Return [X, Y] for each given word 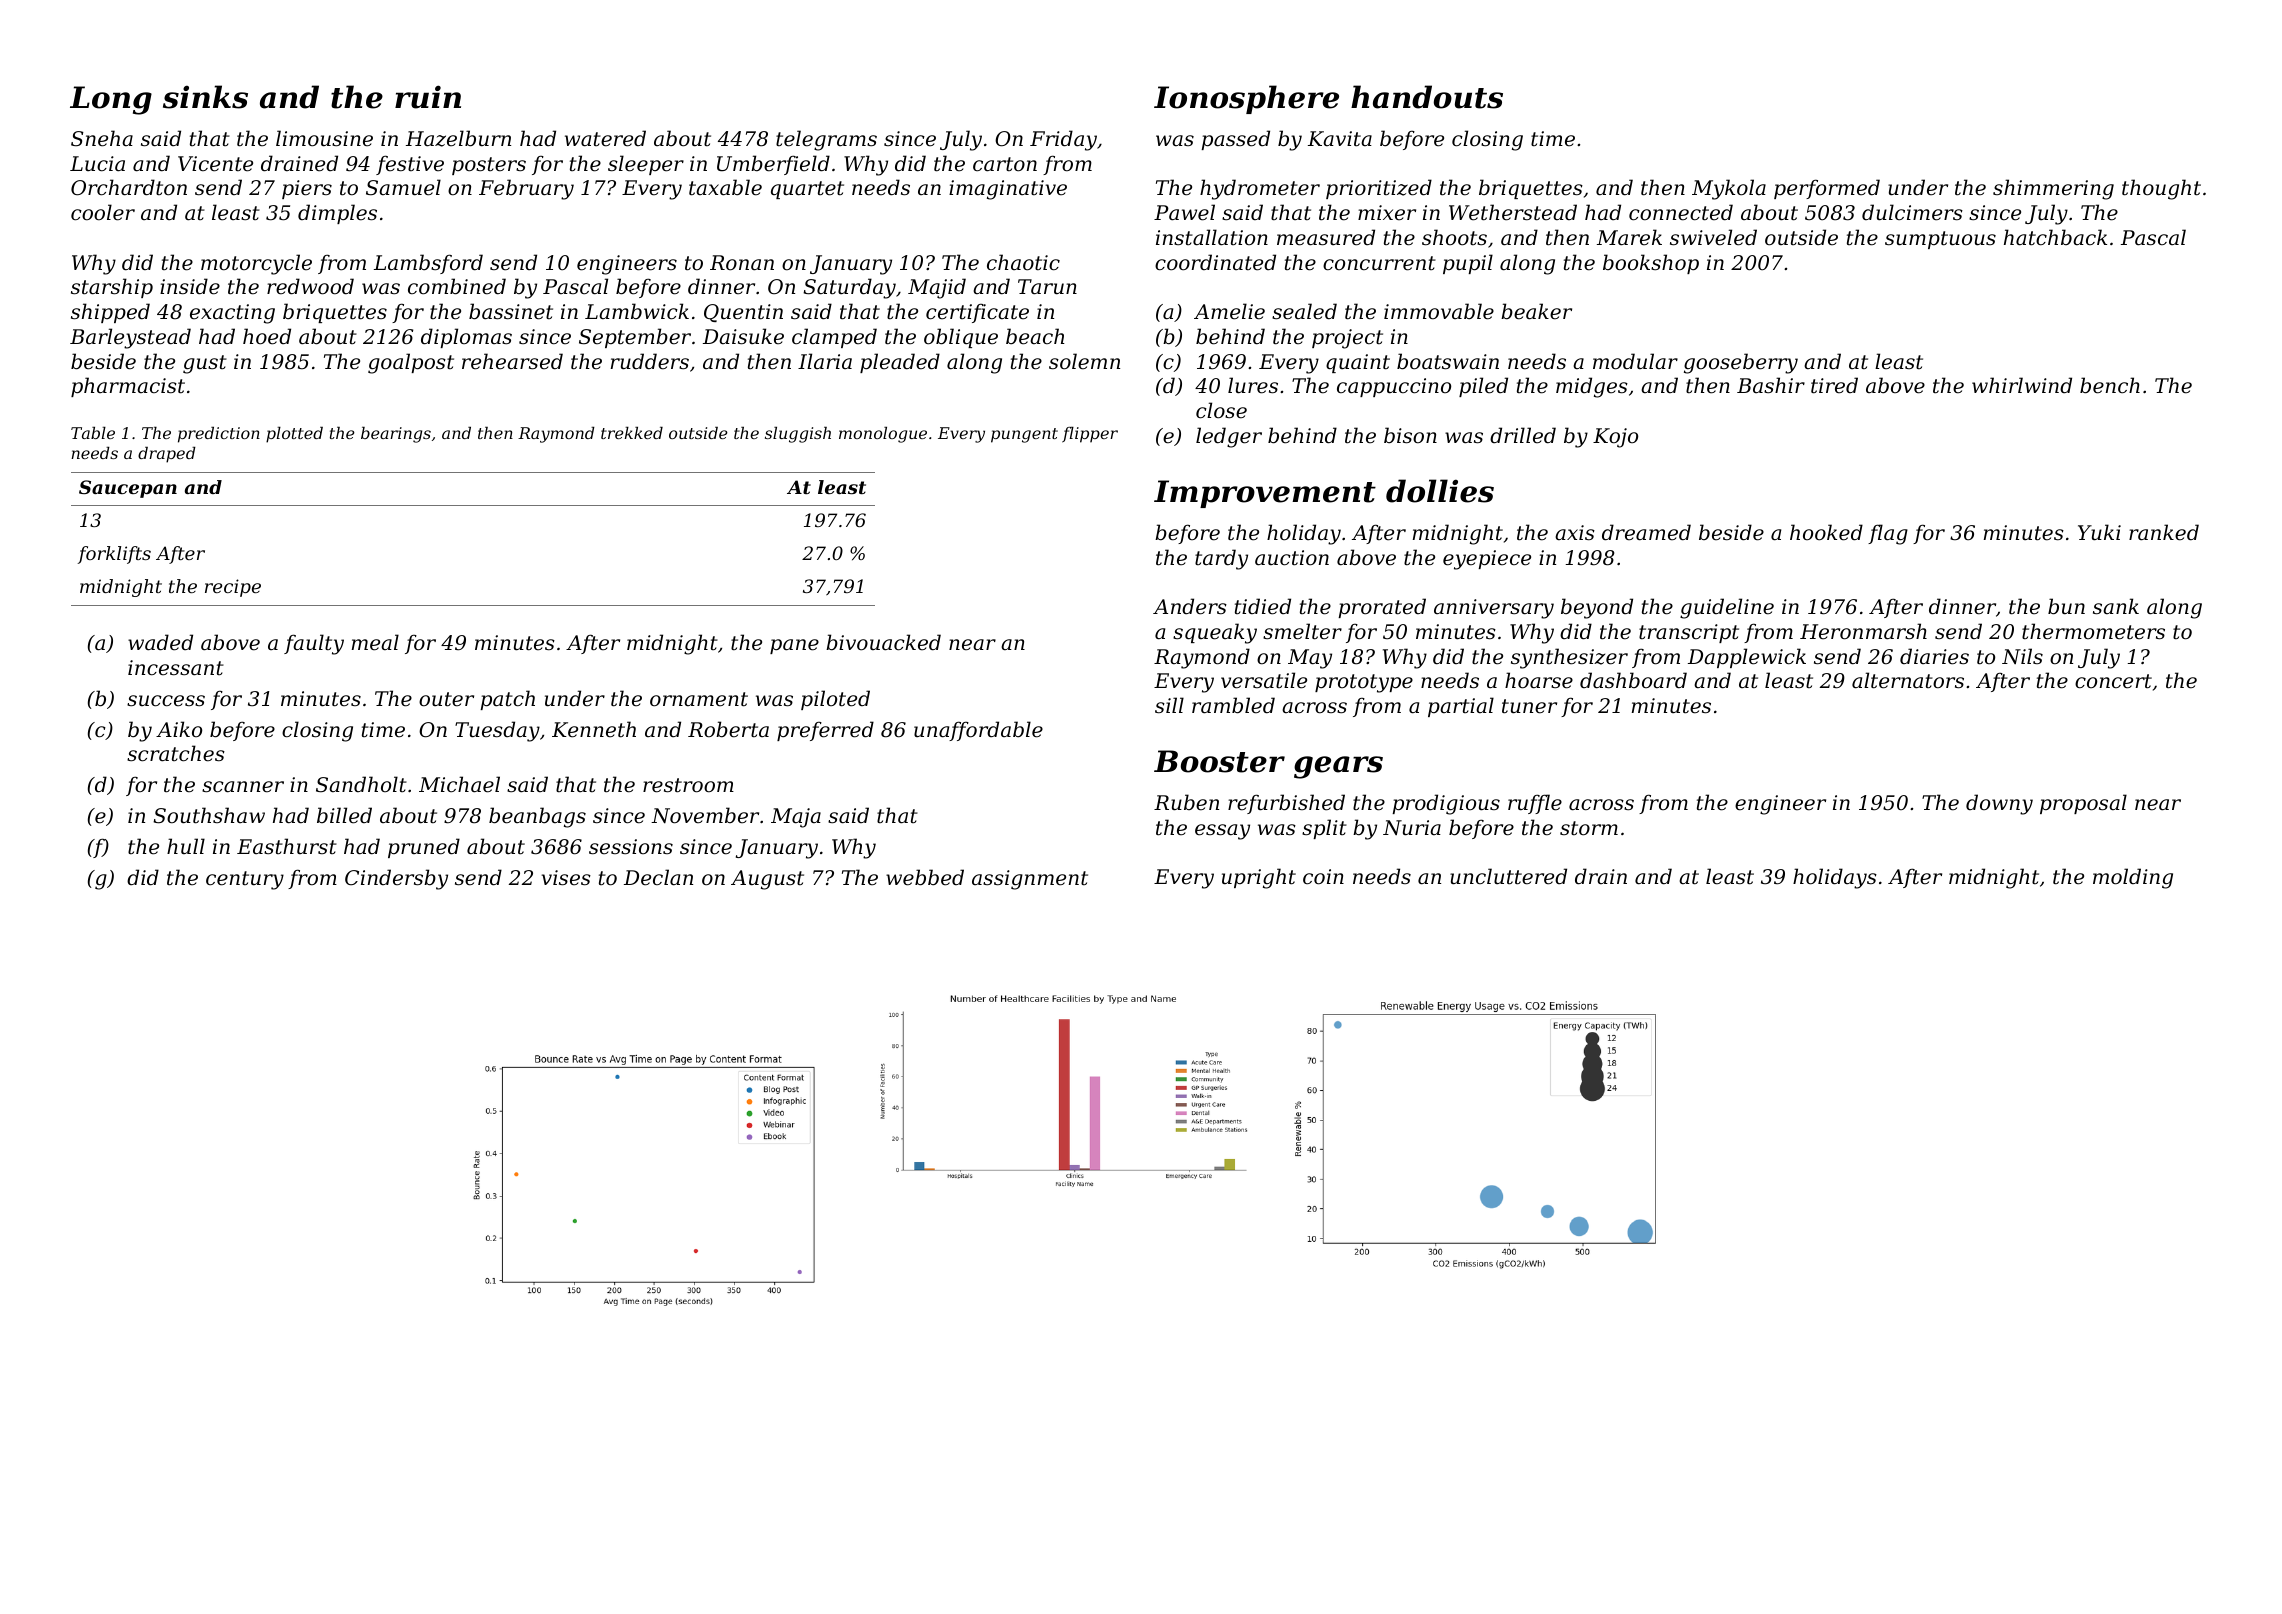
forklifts [114, 555]
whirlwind [2022, 385]
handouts [1427, 97]
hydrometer [1260, 189]
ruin [428, 97]
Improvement [1265, 494]
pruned [424, 848]
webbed [925, 877]
